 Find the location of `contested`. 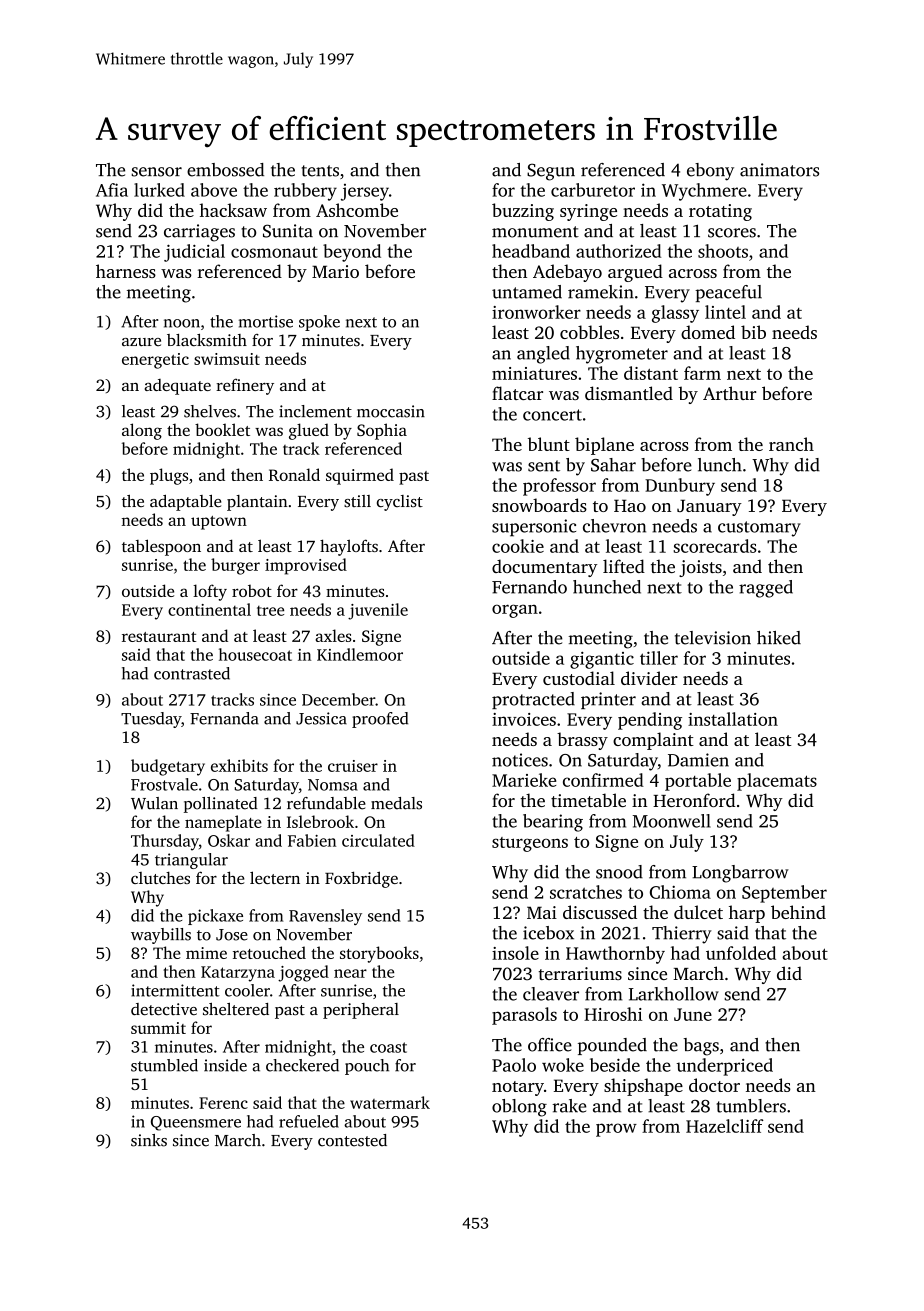

contested is located at coordinates (352, 1140).
